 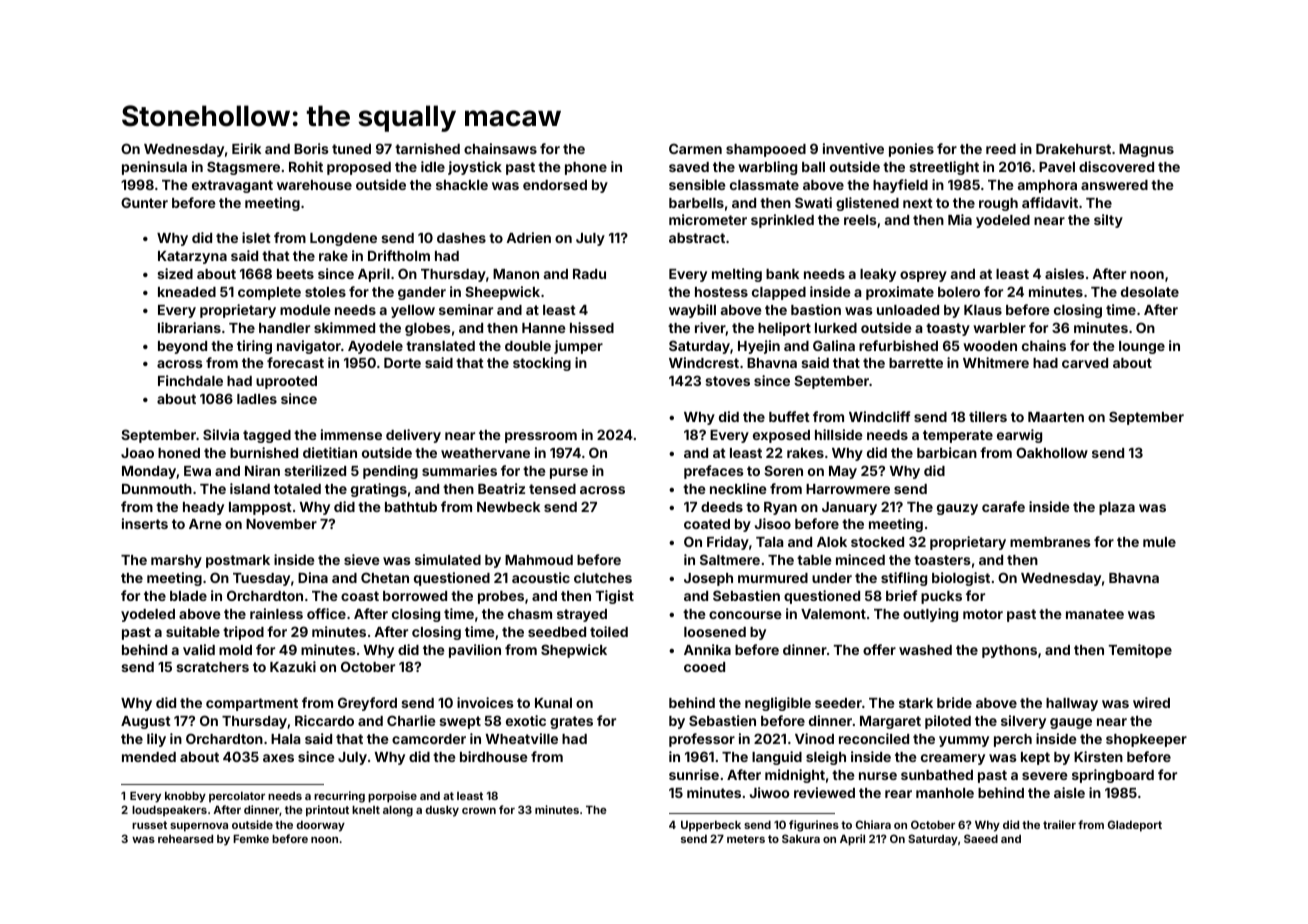 I want to click on uprooted, so click(x=286, y=382).
